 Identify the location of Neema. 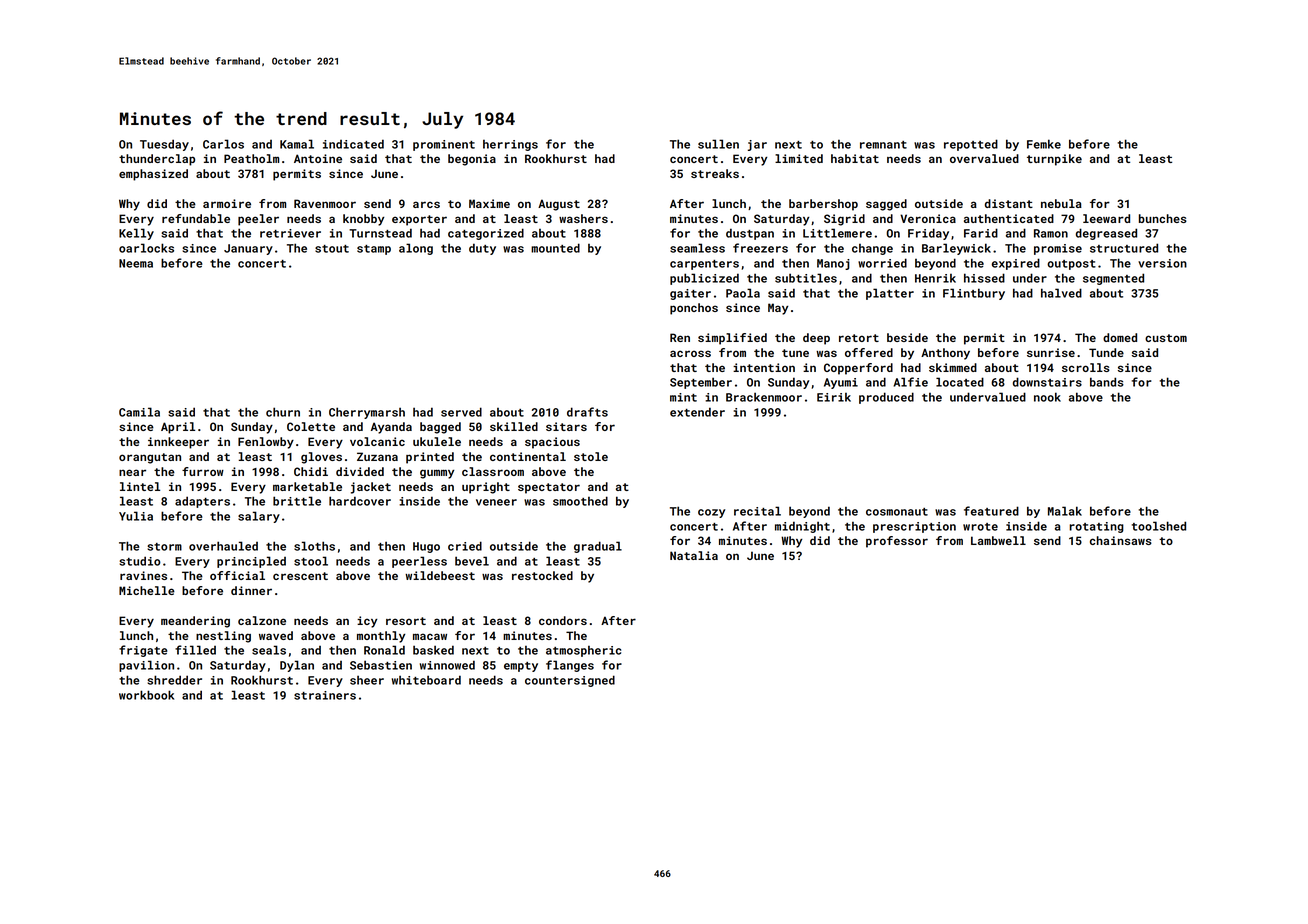
(136, 263).
